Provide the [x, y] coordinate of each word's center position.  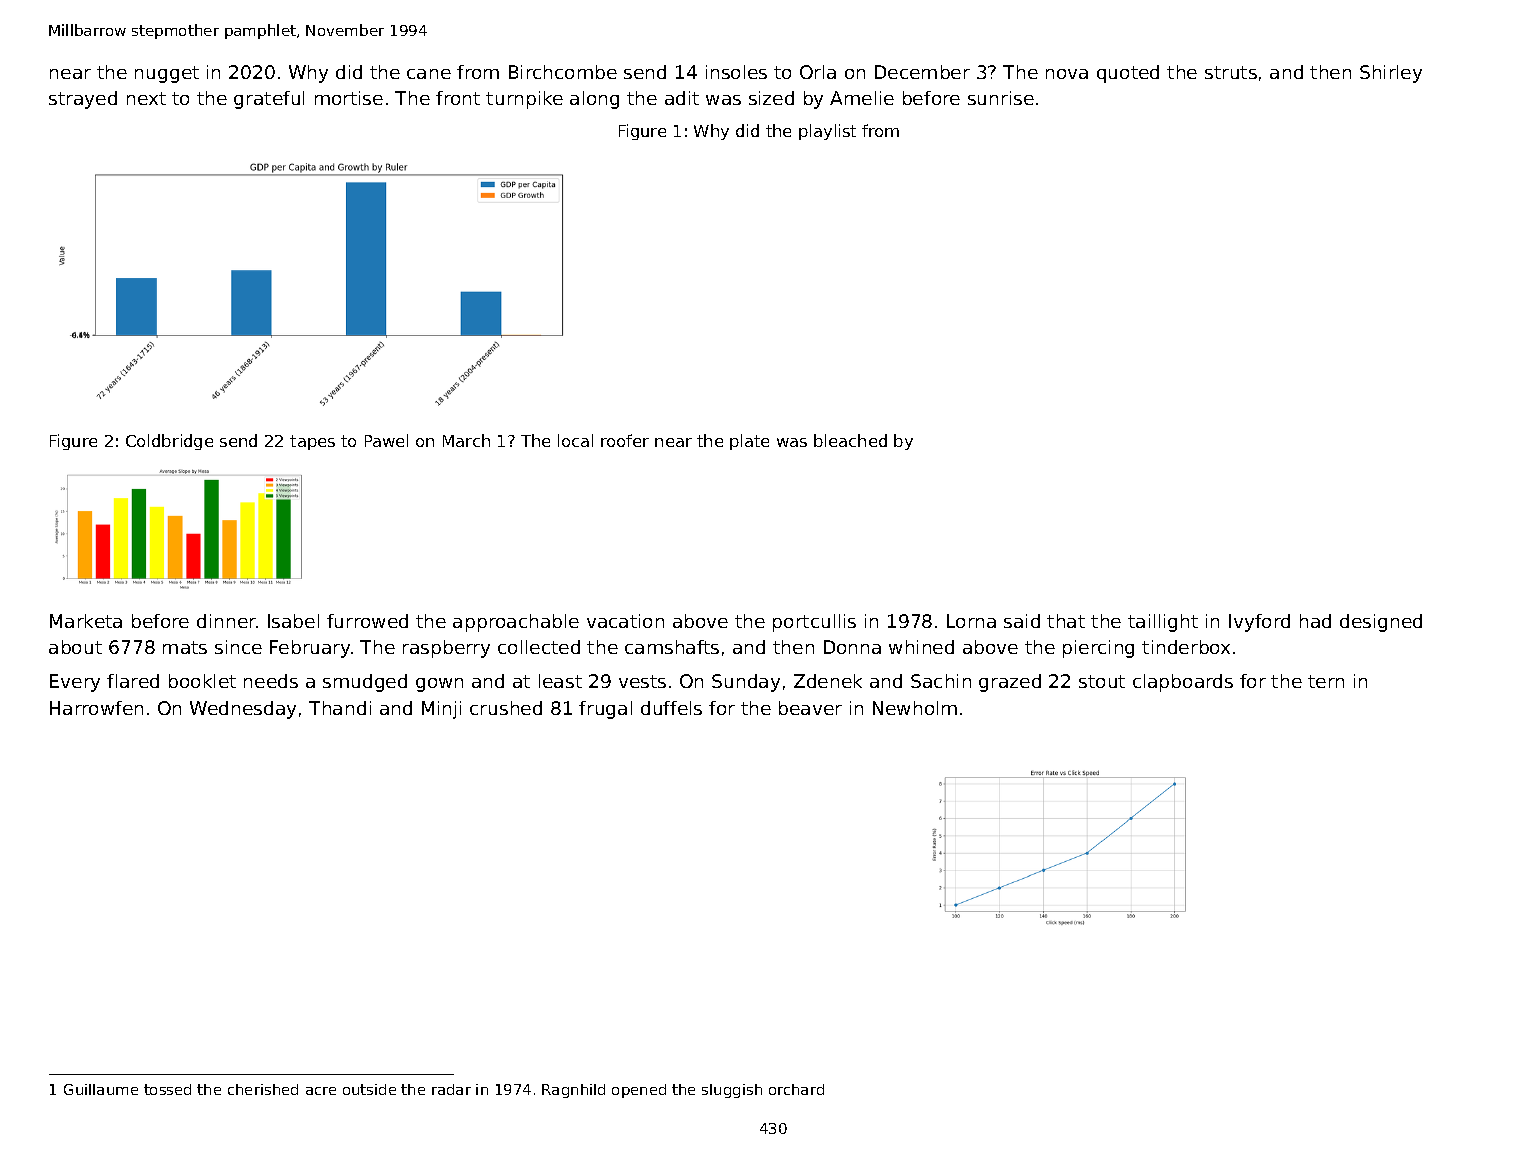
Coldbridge [169, 442]
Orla [818, 72]
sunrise [1001, 98]
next [146, 98]
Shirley [1391, 74]
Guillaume [101, 1089]
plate [749, 442]
